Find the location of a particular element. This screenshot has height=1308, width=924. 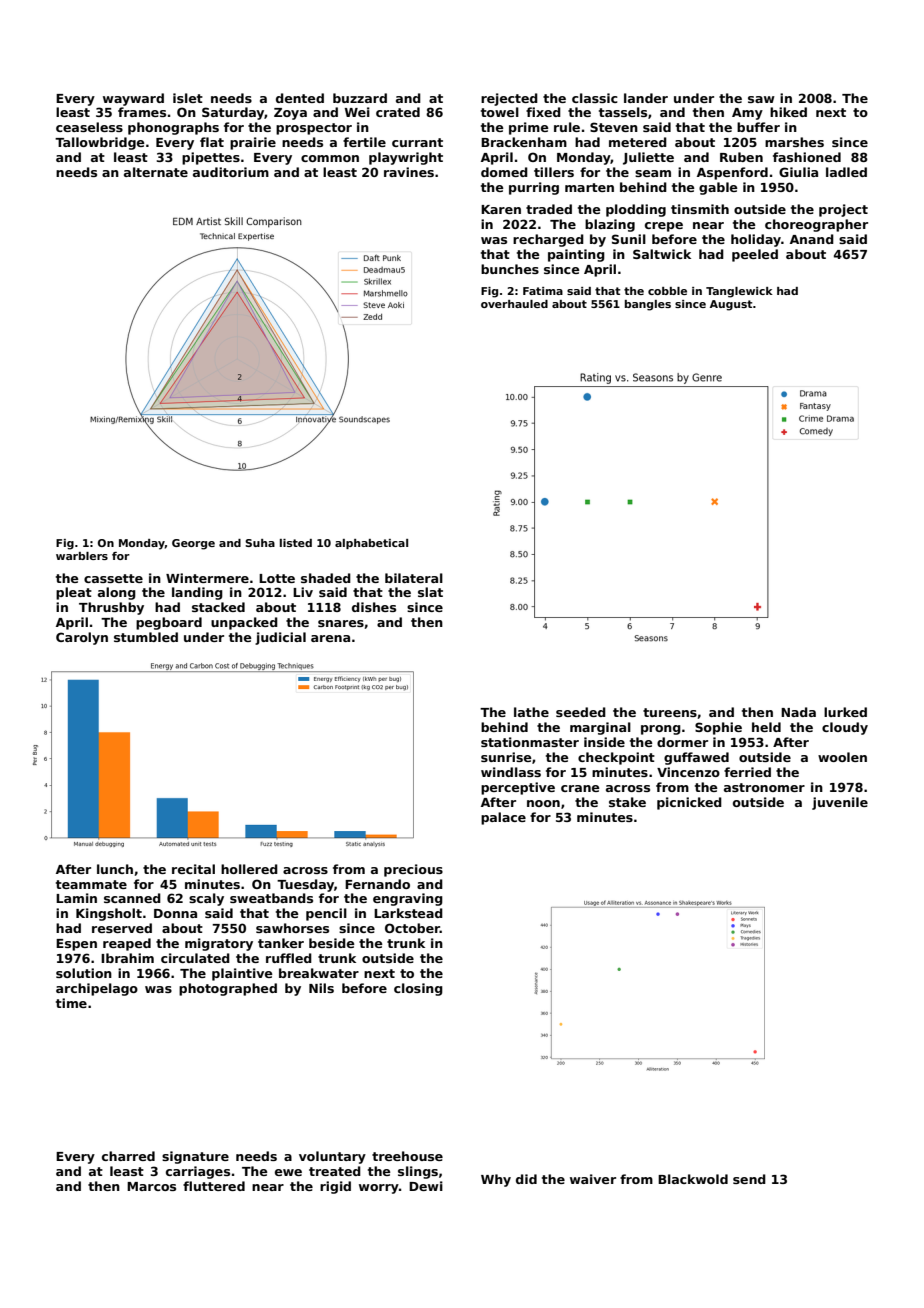

charred is located at coordinates (128, 1156).
